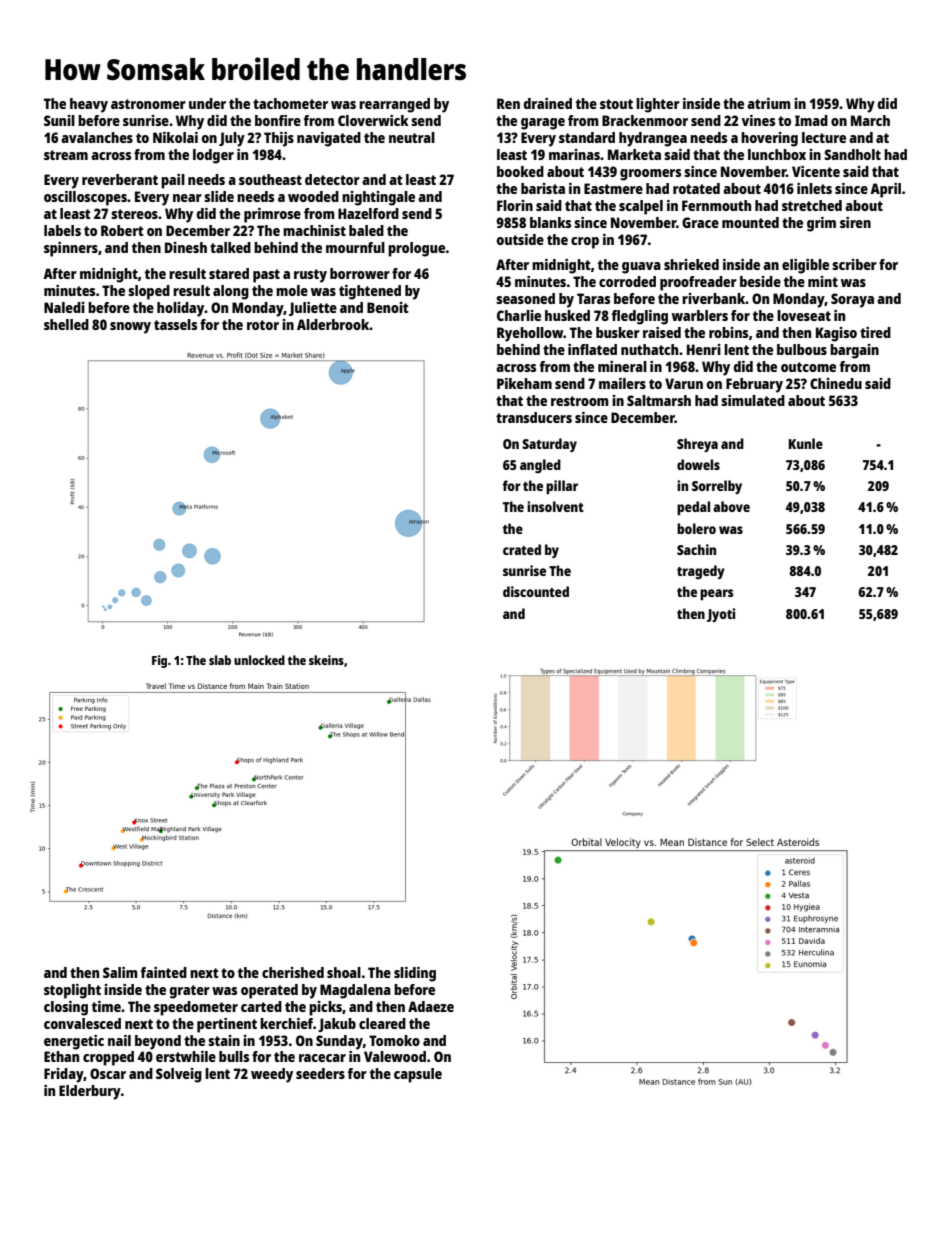 This screenshot has height=1233, width=952. What do you see at coordinates (520, 171) in the screenshot?
I see `booked` at bounding box center [520, 171].
